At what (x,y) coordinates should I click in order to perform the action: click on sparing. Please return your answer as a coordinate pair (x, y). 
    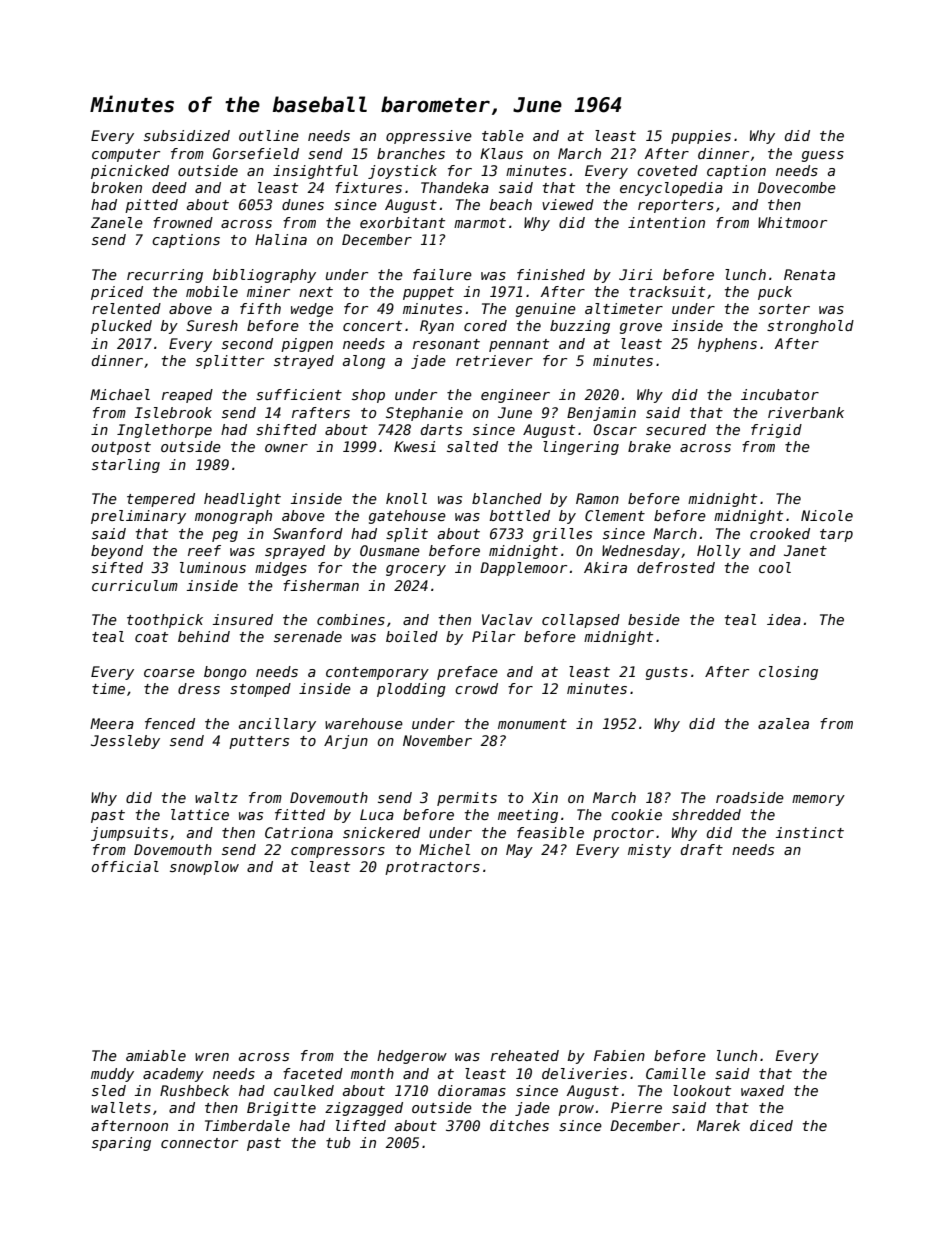
    Looking at the image, I should click on (121, 1144).
